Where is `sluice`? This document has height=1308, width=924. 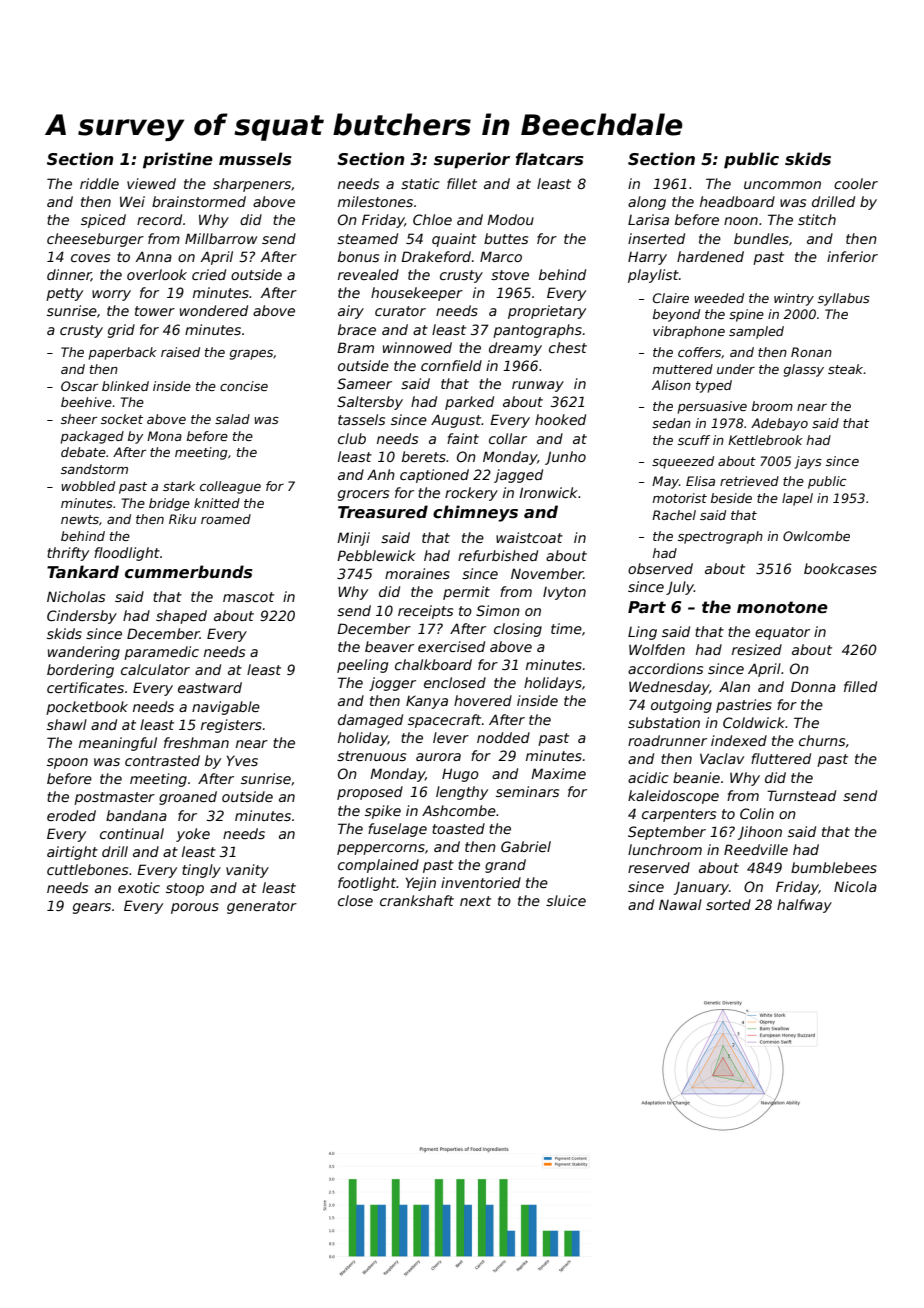 sluice is located at coordinates (566, 900).
